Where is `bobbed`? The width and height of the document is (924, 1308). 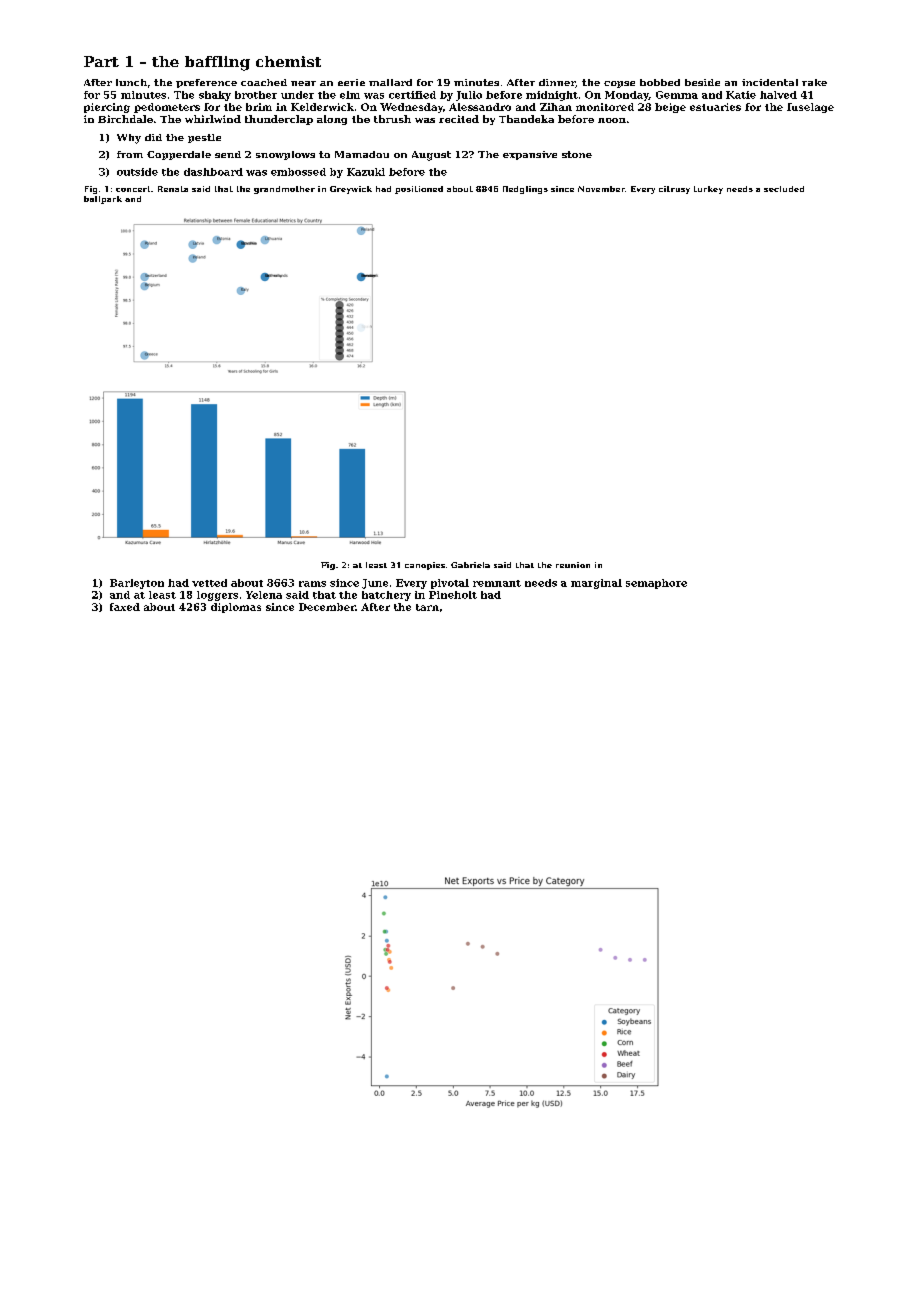
bobbed is located at coordinates (660, 82).
